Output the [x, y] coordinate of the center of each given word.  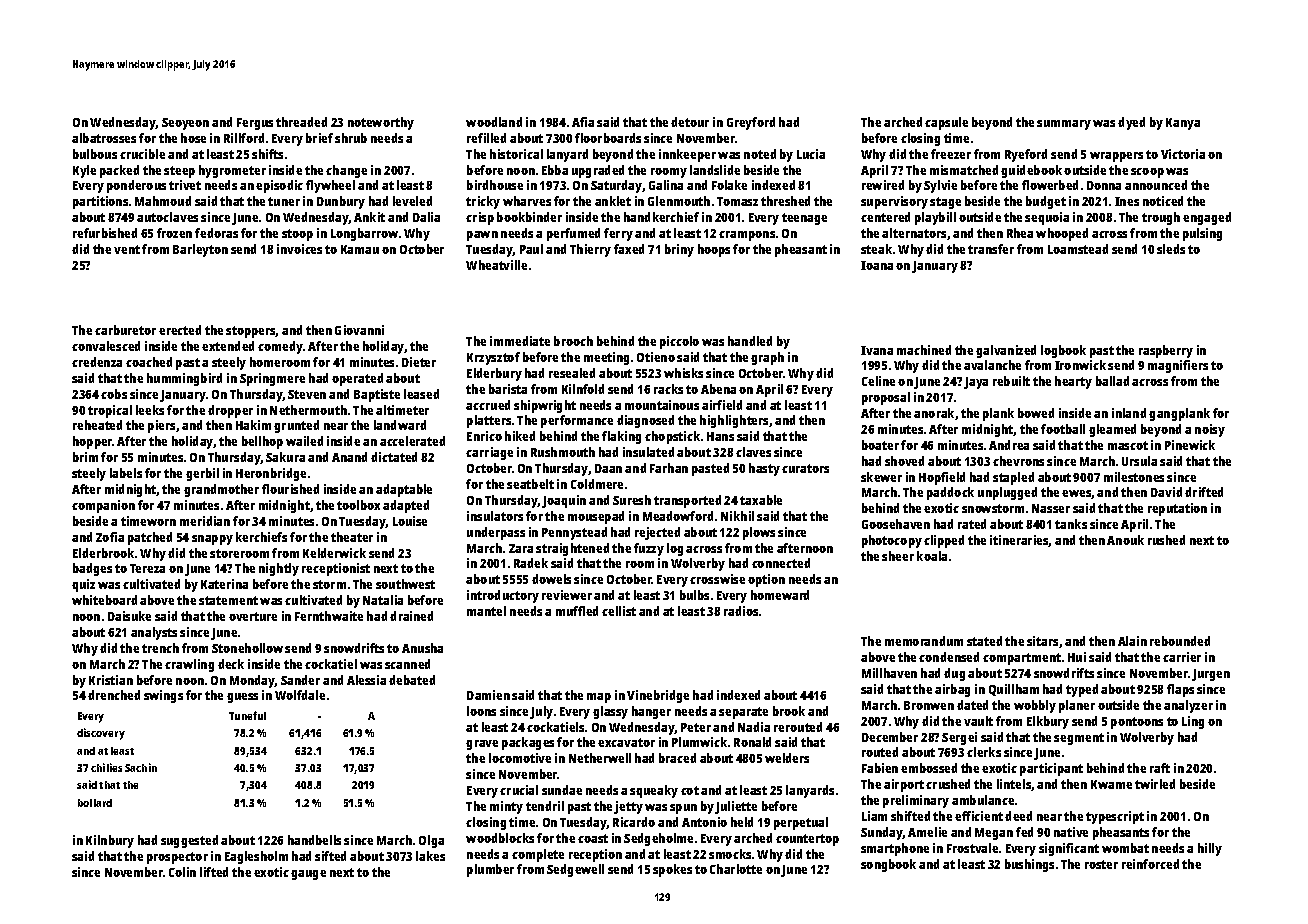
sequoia [1047, 218]
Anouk [1125, 540]
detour [690, 122]
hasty [764, 469]
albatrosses [104, 138]
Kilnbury [110, 841]
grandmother [221, 490]
